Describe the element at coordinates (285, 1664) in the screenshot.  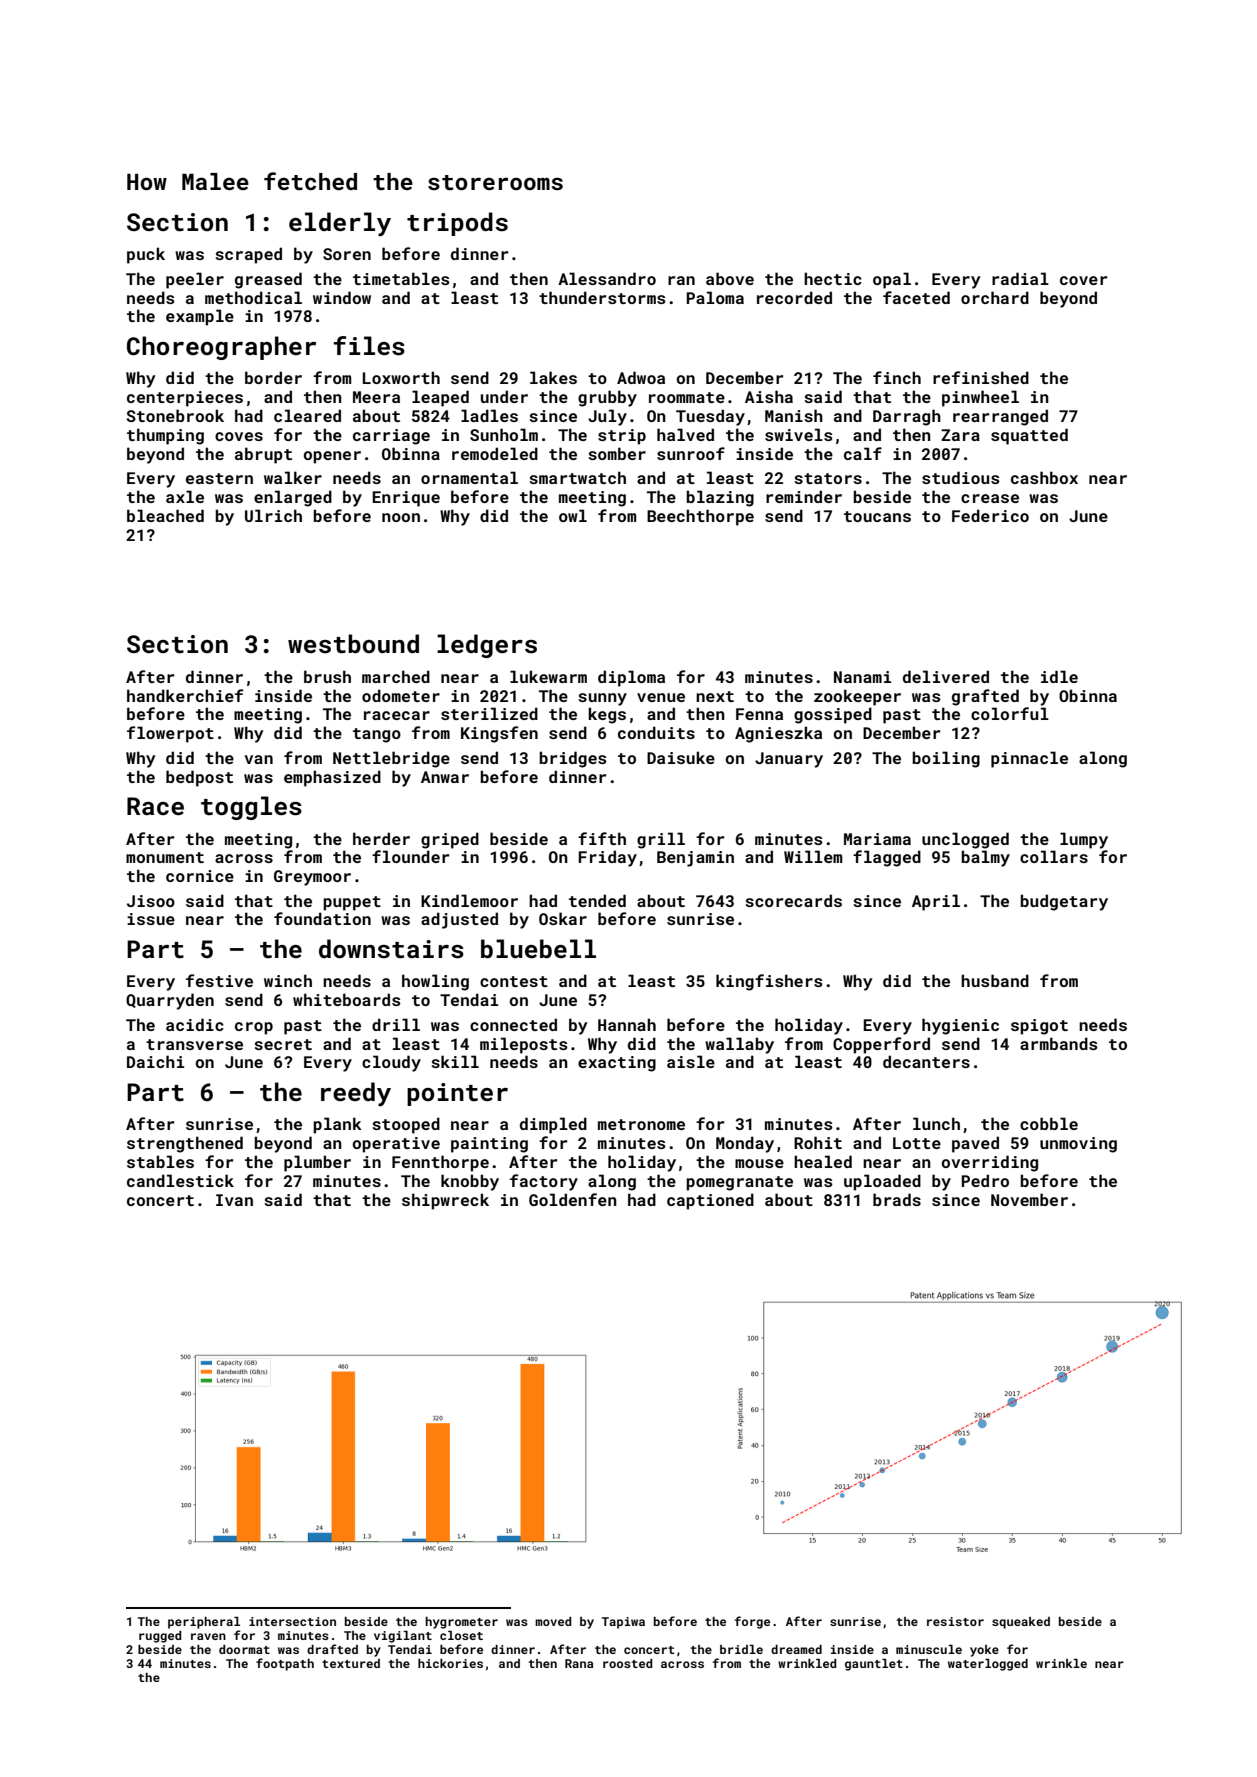
I see `footpath` at that location.
